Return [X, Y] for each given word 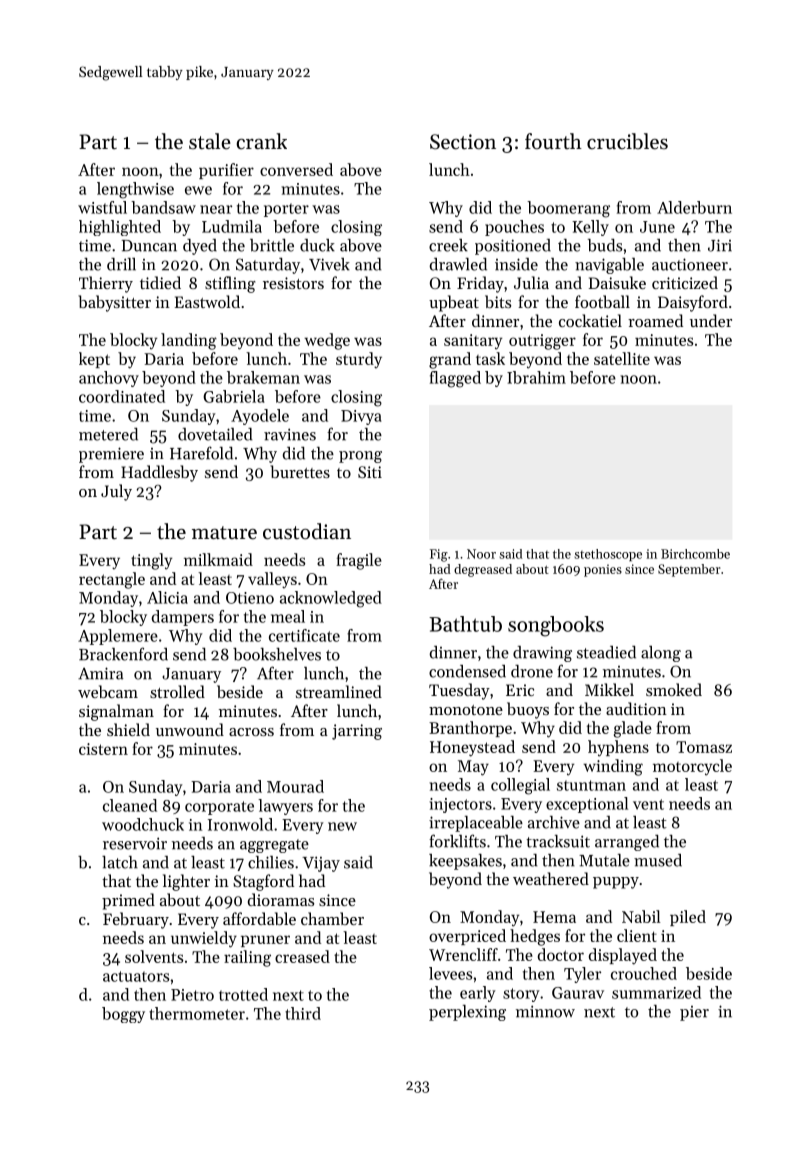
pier [694, 1013]
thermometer [197, 1013]
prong [360, 457]
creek [448, 245]
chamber [332, 918]
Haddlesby [159, 473]
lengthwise [135, 190]
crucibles [627, 141]
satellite [622, 358]
